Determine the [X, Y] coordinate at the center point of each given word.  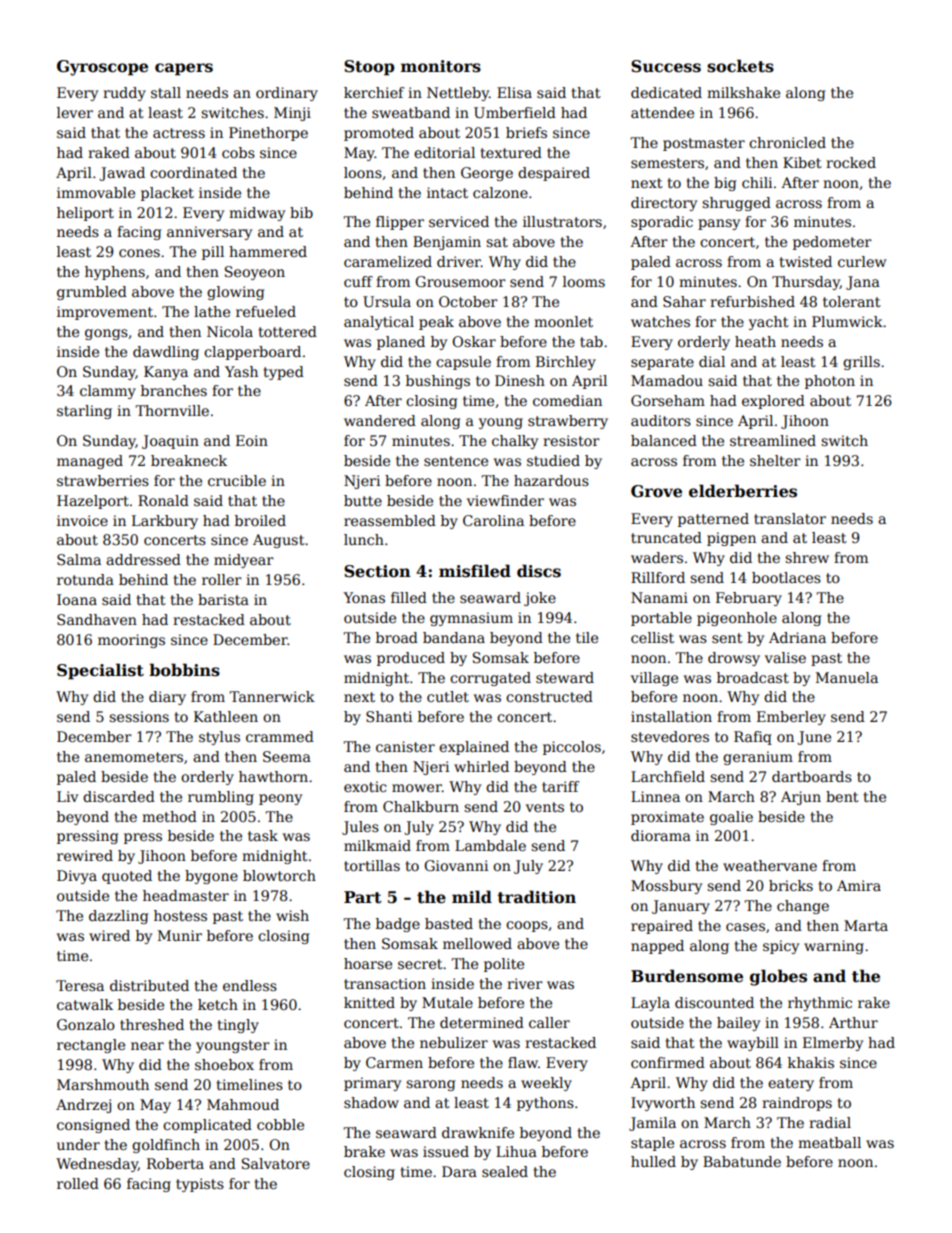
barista [223, 599]
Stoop [369, 68]
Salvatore [276, 1163]
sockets [740, 66]
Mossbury [666, 887]
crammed [280, 736]
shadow [371, 1102]
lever [75, 112]
